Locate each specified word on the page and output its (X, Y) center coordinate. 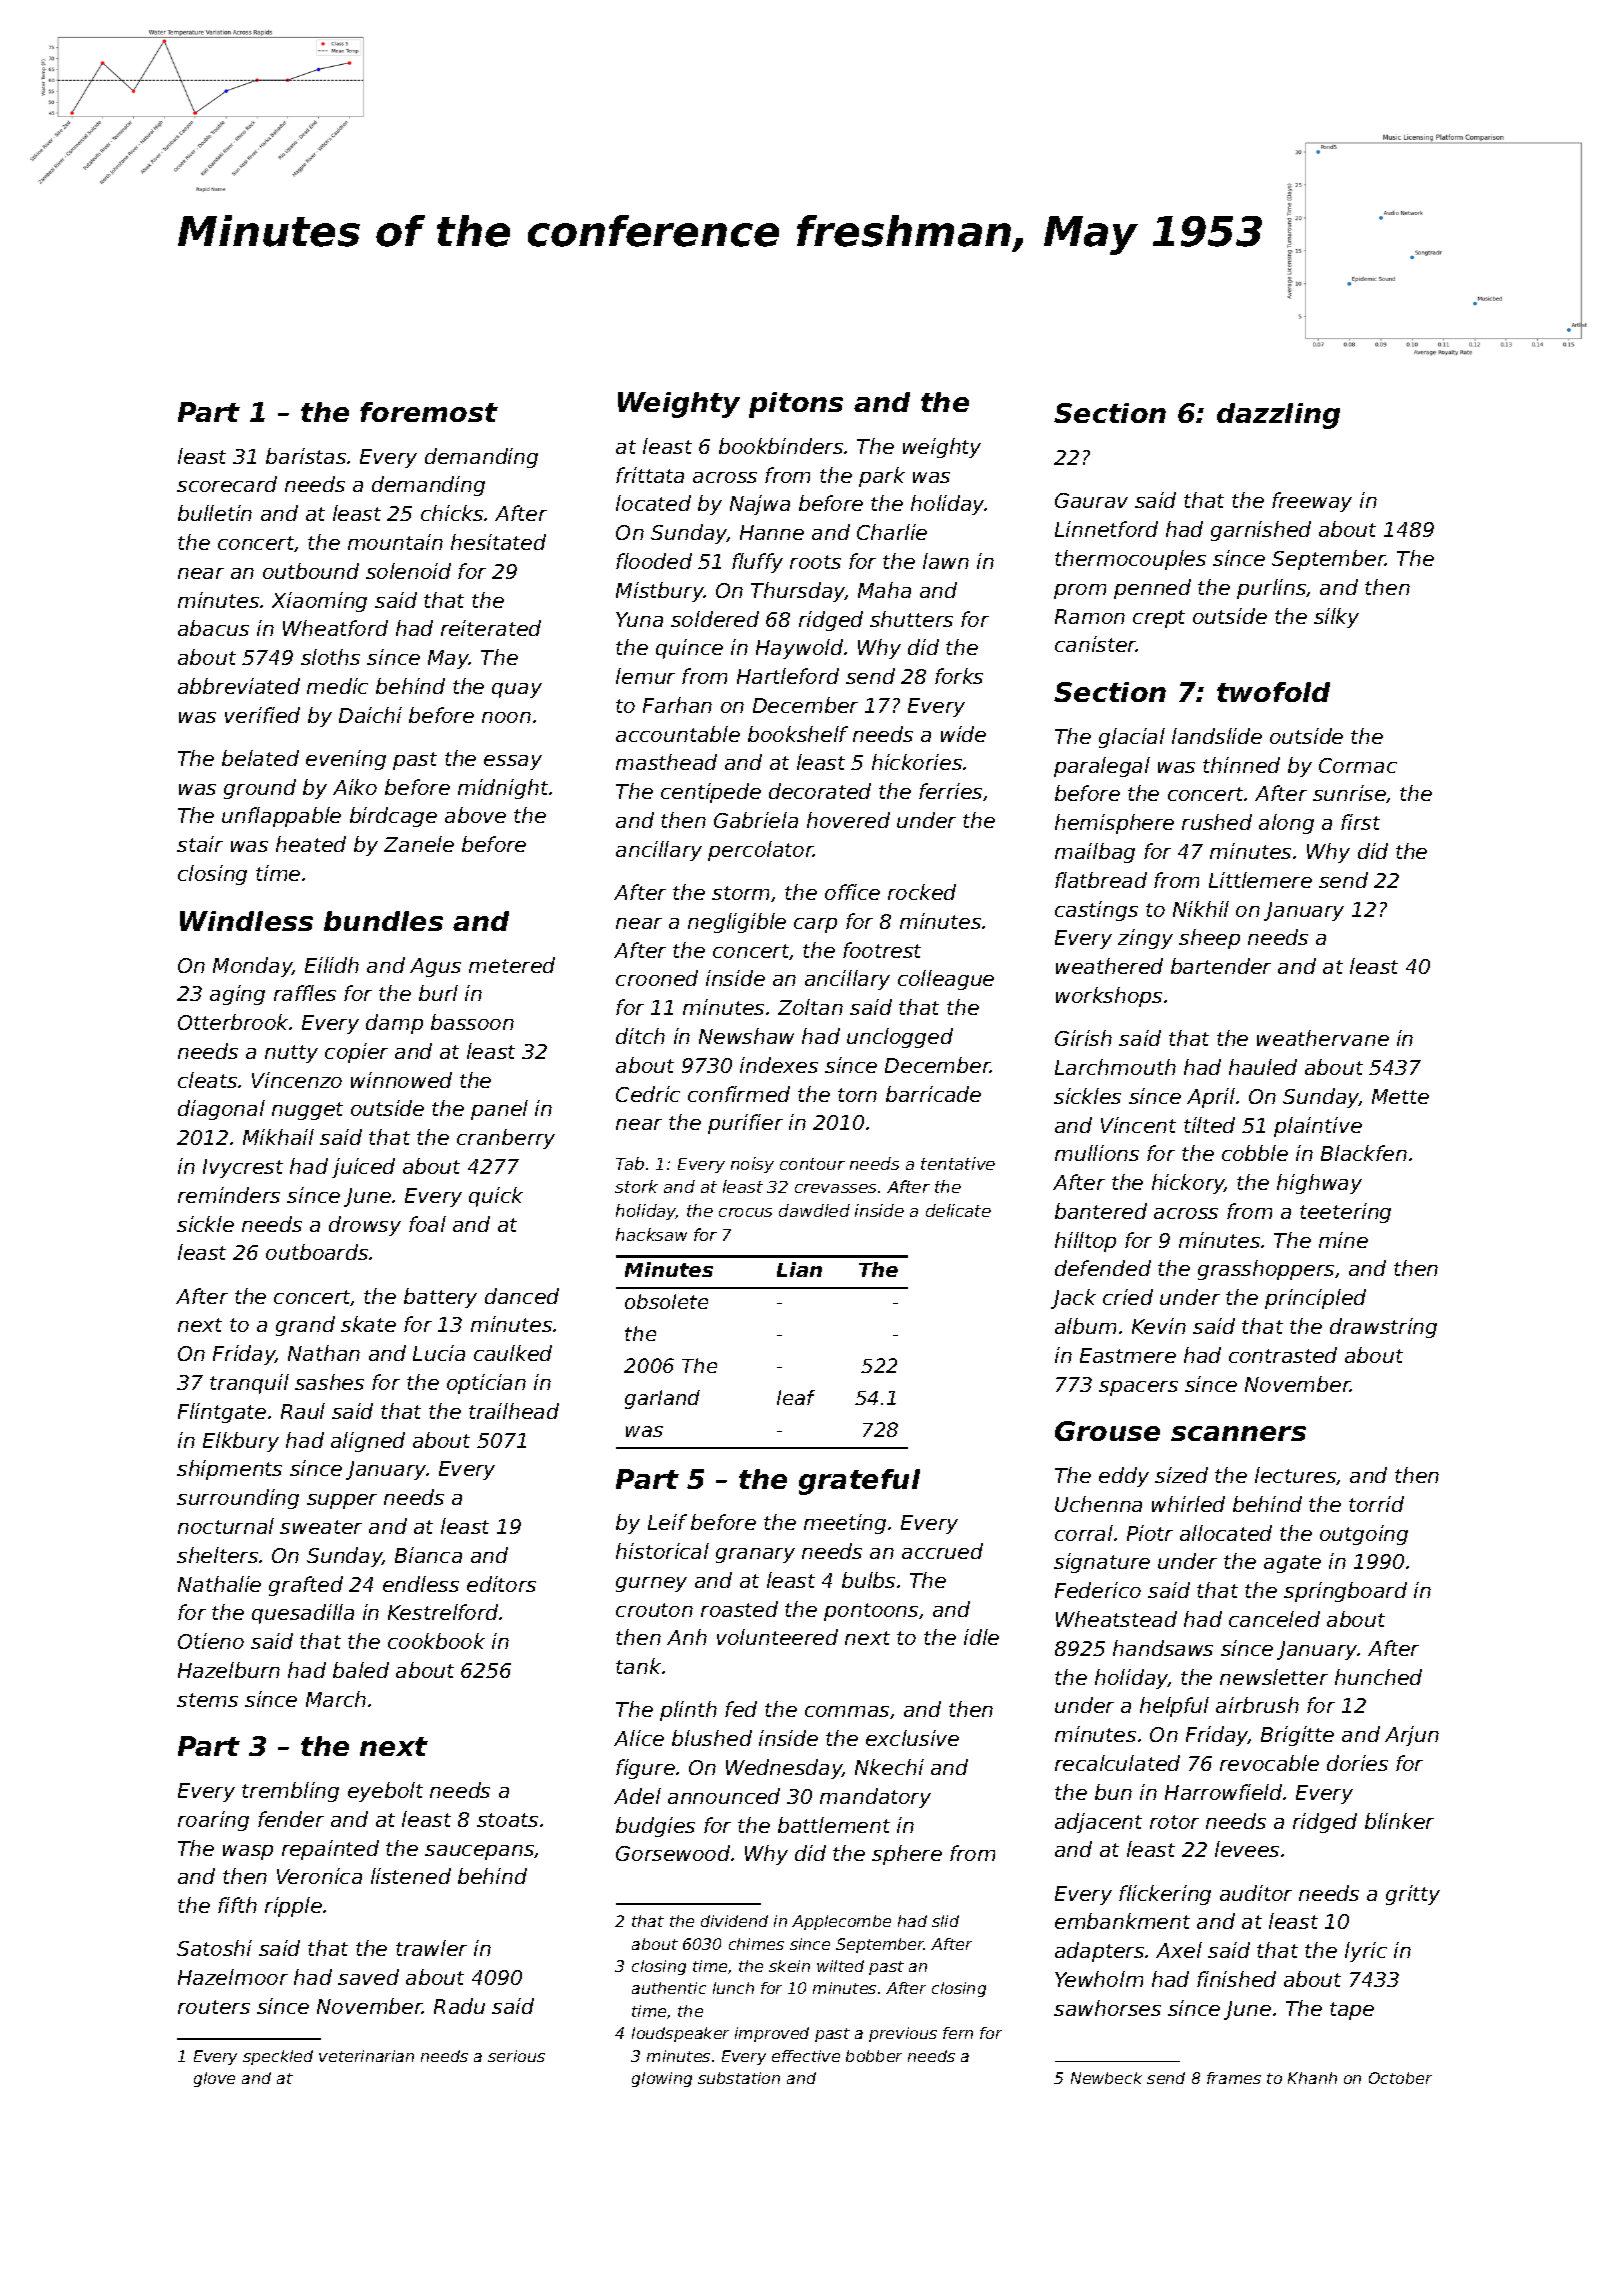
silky (1336, 618)
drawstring (1383, 1328)
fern (958, 2033)
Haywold (799, 649)
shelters (217, 1555)
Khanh (1312, 2078)
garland (662, 1399)
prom (1080, 591)
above (475, 815)
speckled (278, 2057)
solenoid (408, 571)
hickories (917, 762)
